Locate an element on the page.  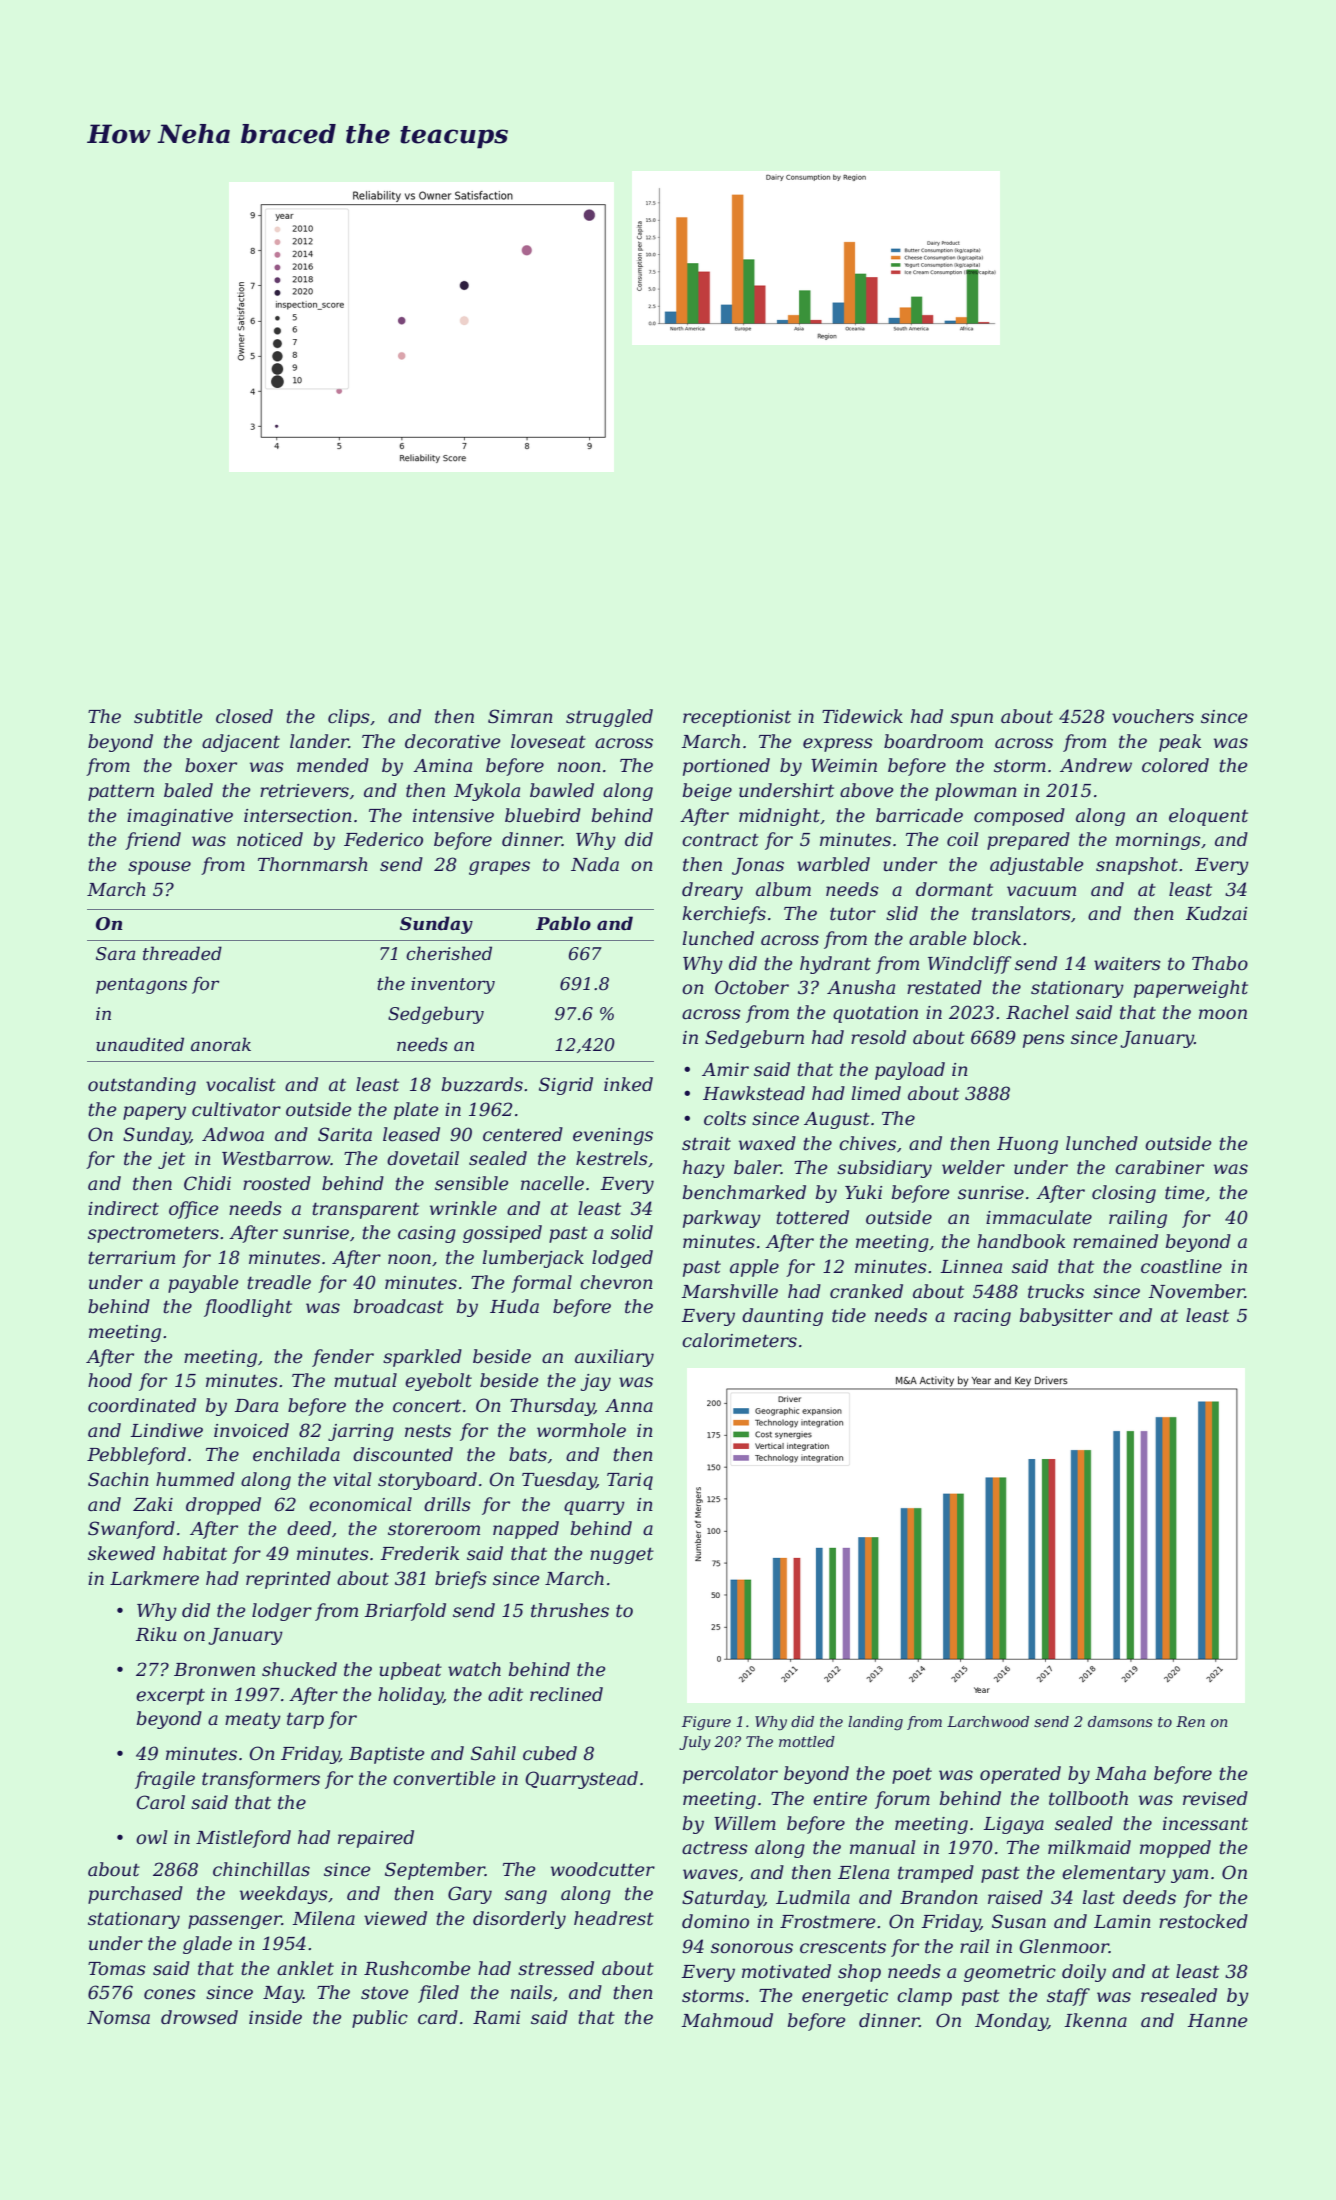
vouchers is located at coordinates (1153, 716).
